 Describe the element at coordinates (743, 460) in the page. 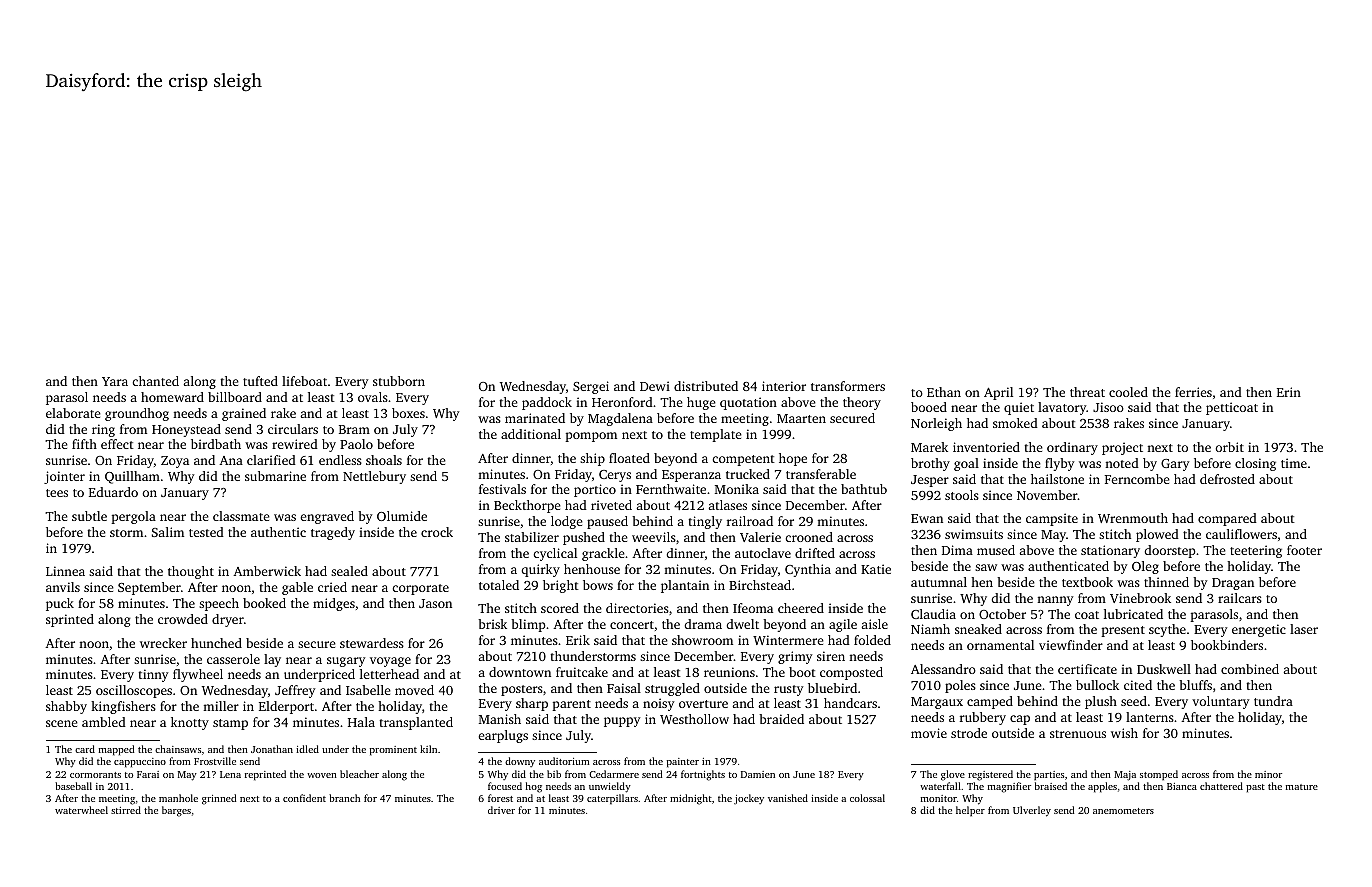

I see `competent` at that location.
